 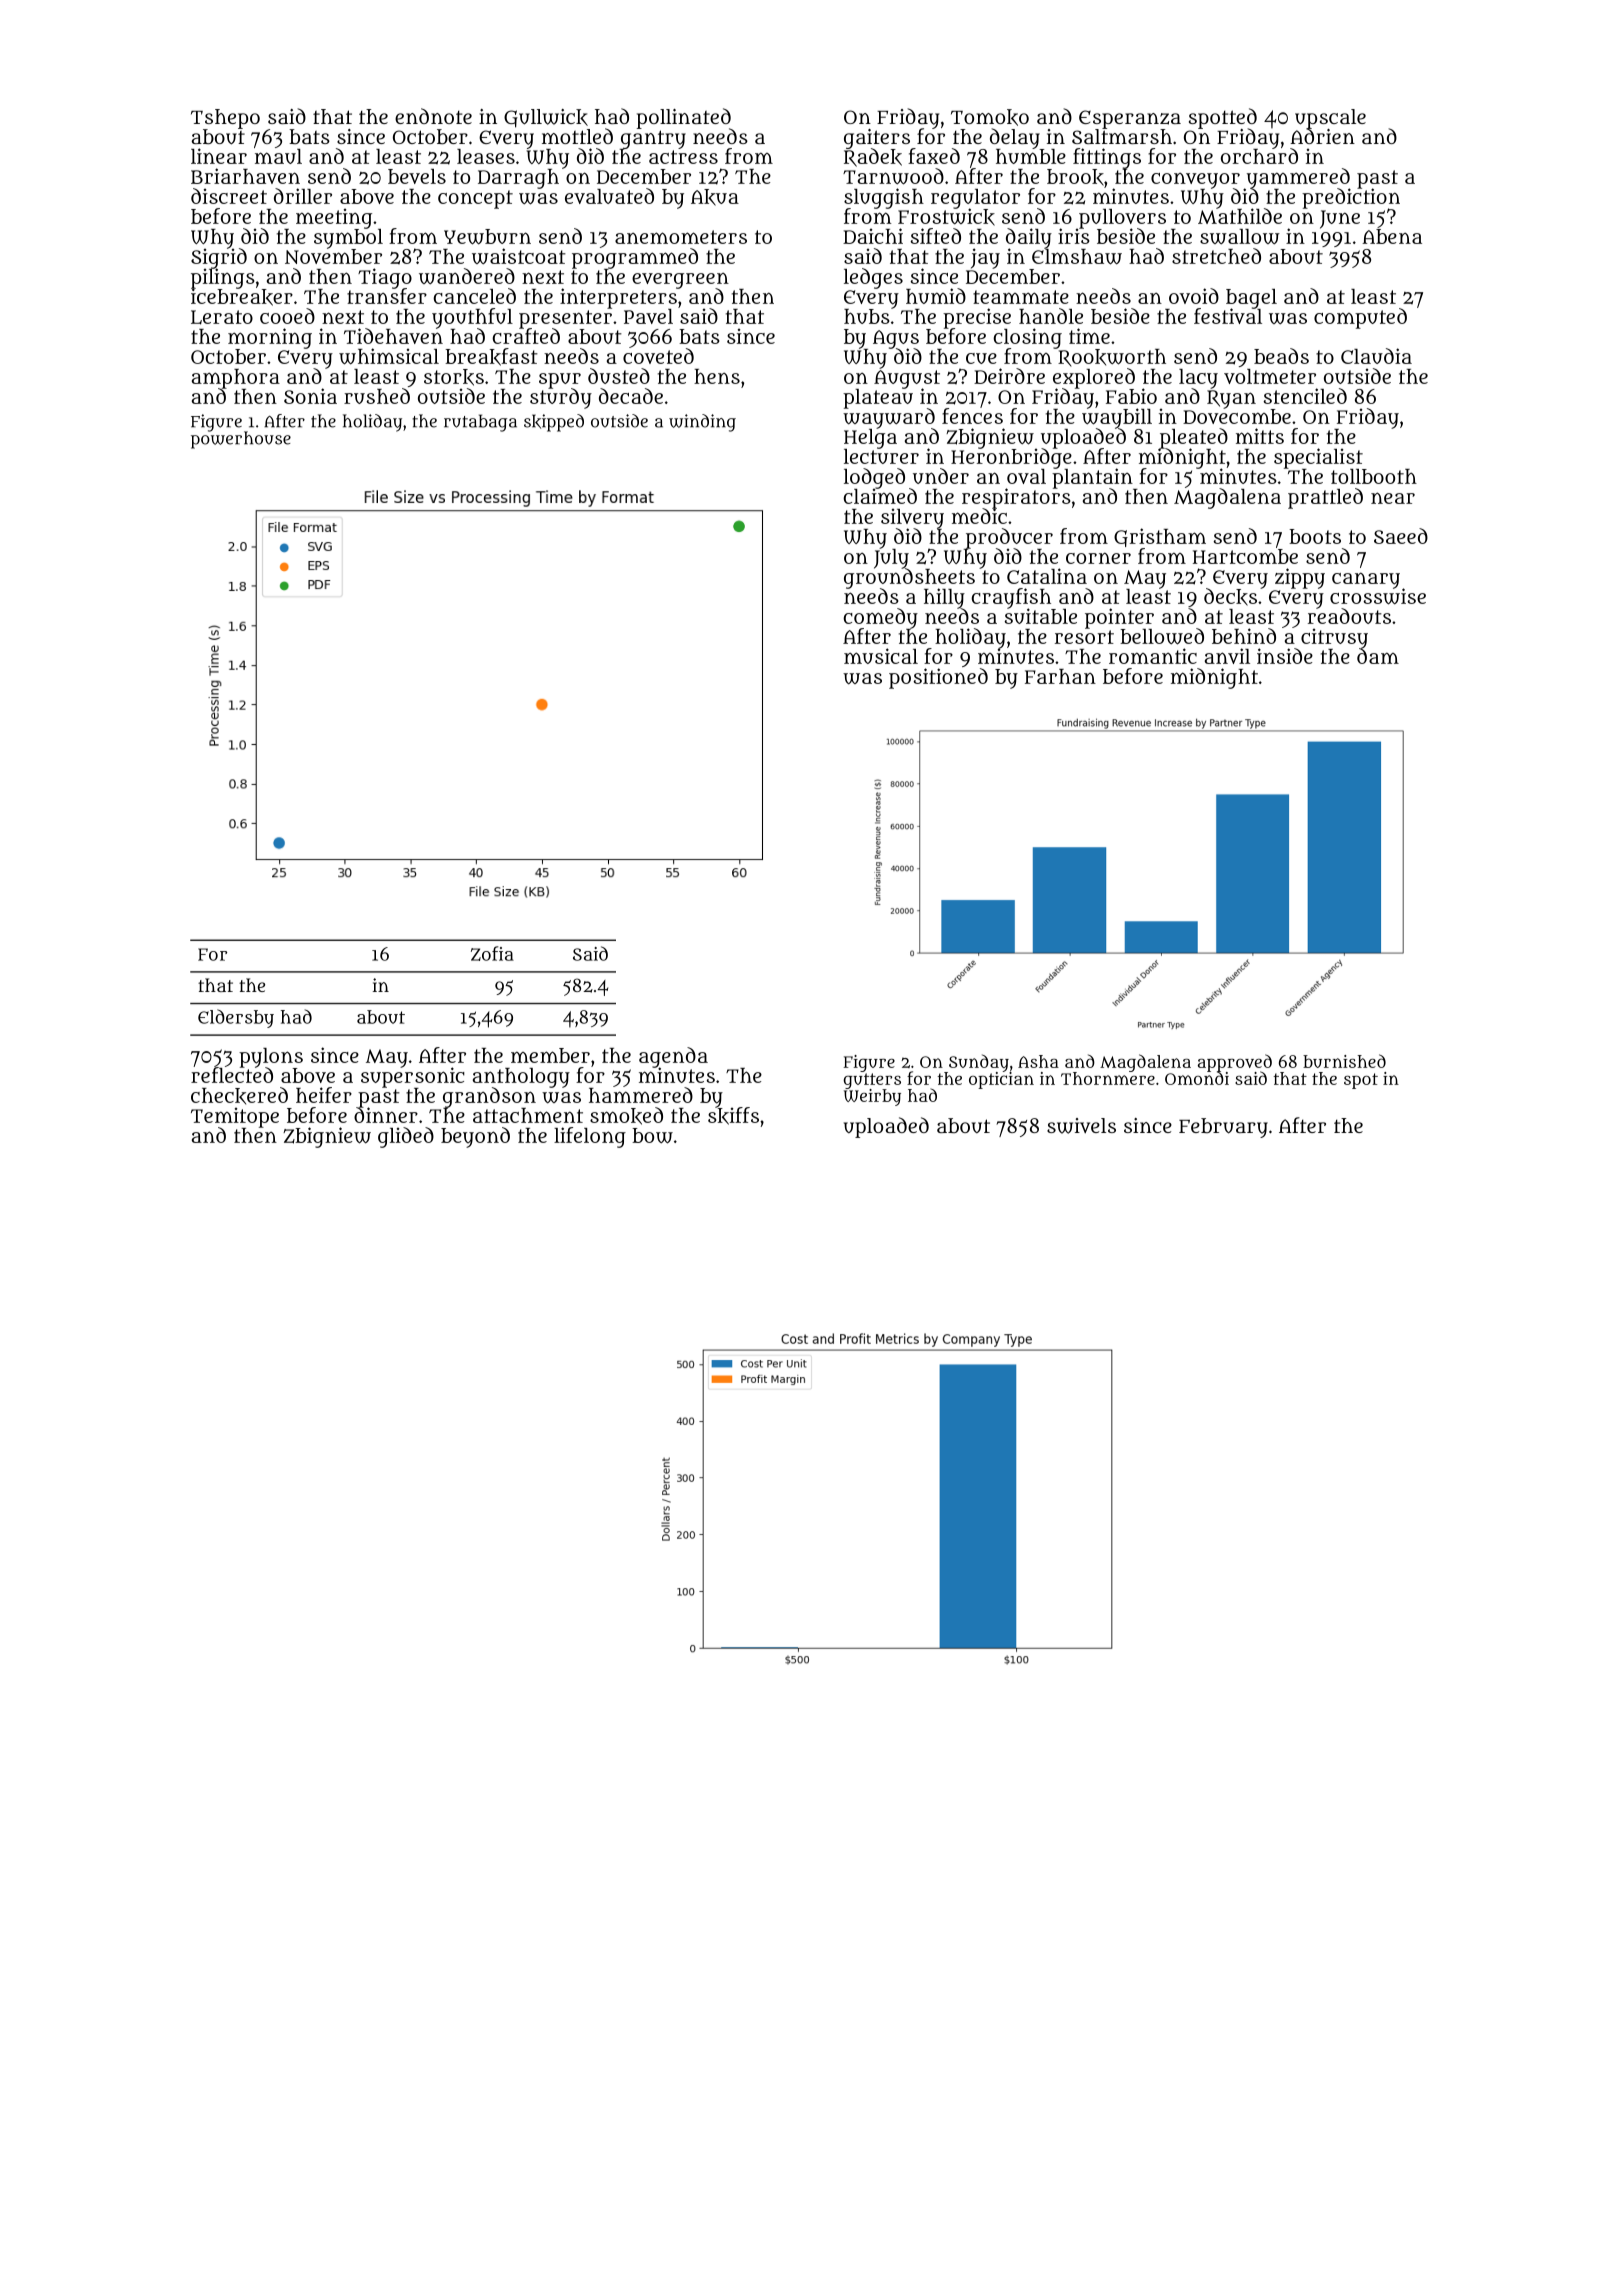 I want to click on Asha, so click(x=1038, y=1061).
